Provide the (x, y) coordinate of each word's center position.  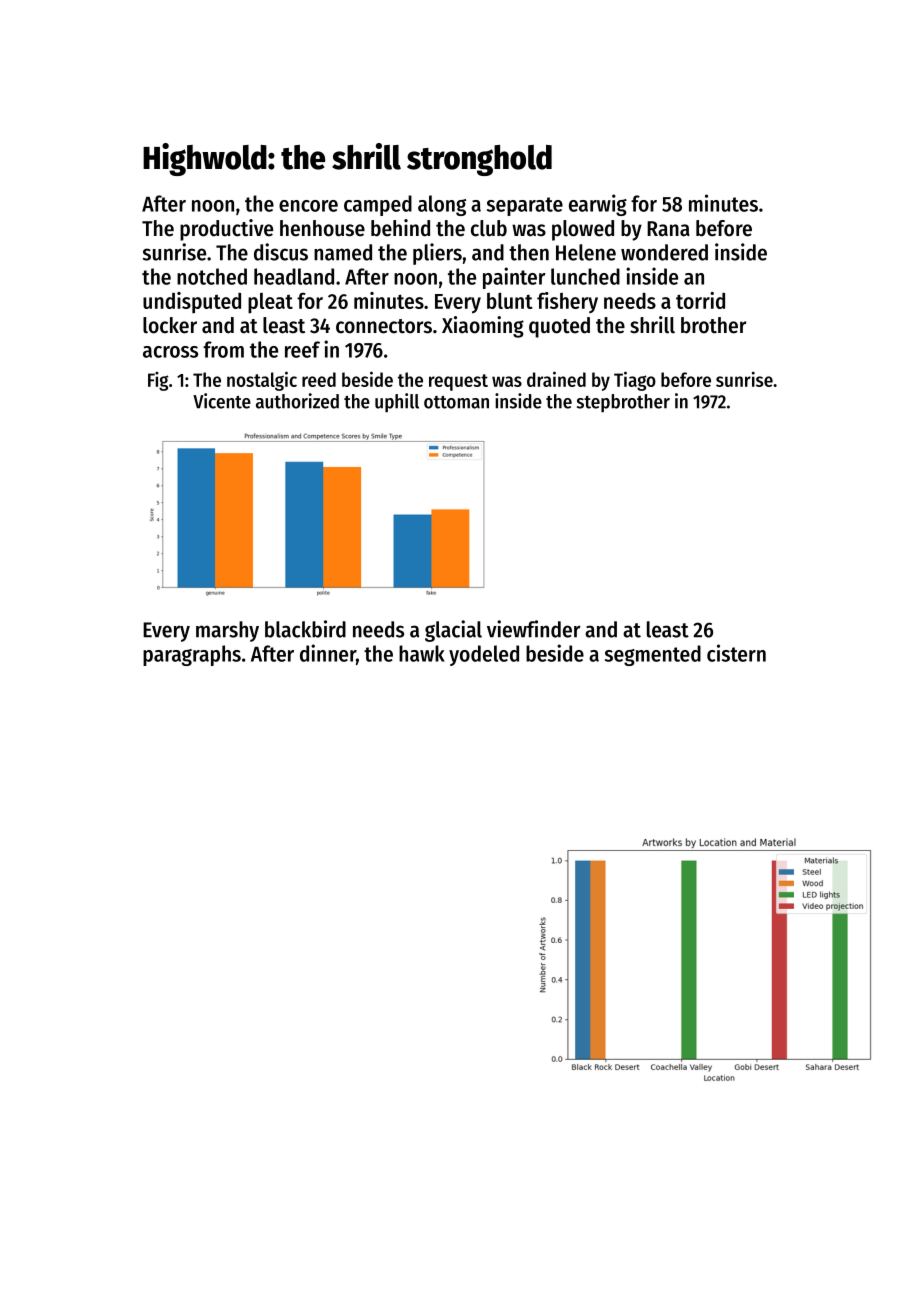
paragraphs (192, 655)
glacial (453, 631)
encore (308, 206)
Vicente (222, 401)
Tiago (635, 381)
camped (378, 205)
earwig (598, 205)
